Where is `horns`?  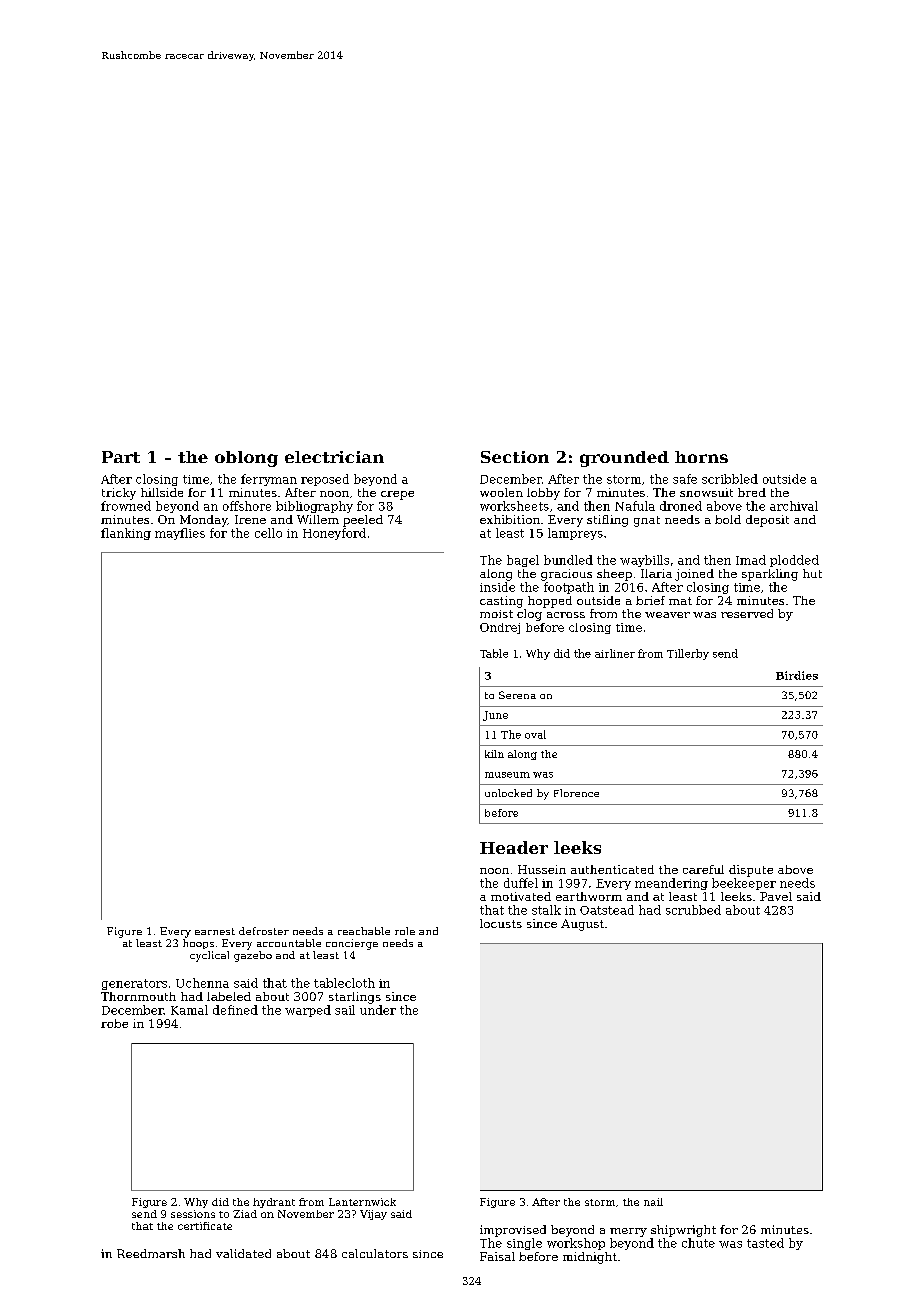 horns is located at coordinates (701, 457).
